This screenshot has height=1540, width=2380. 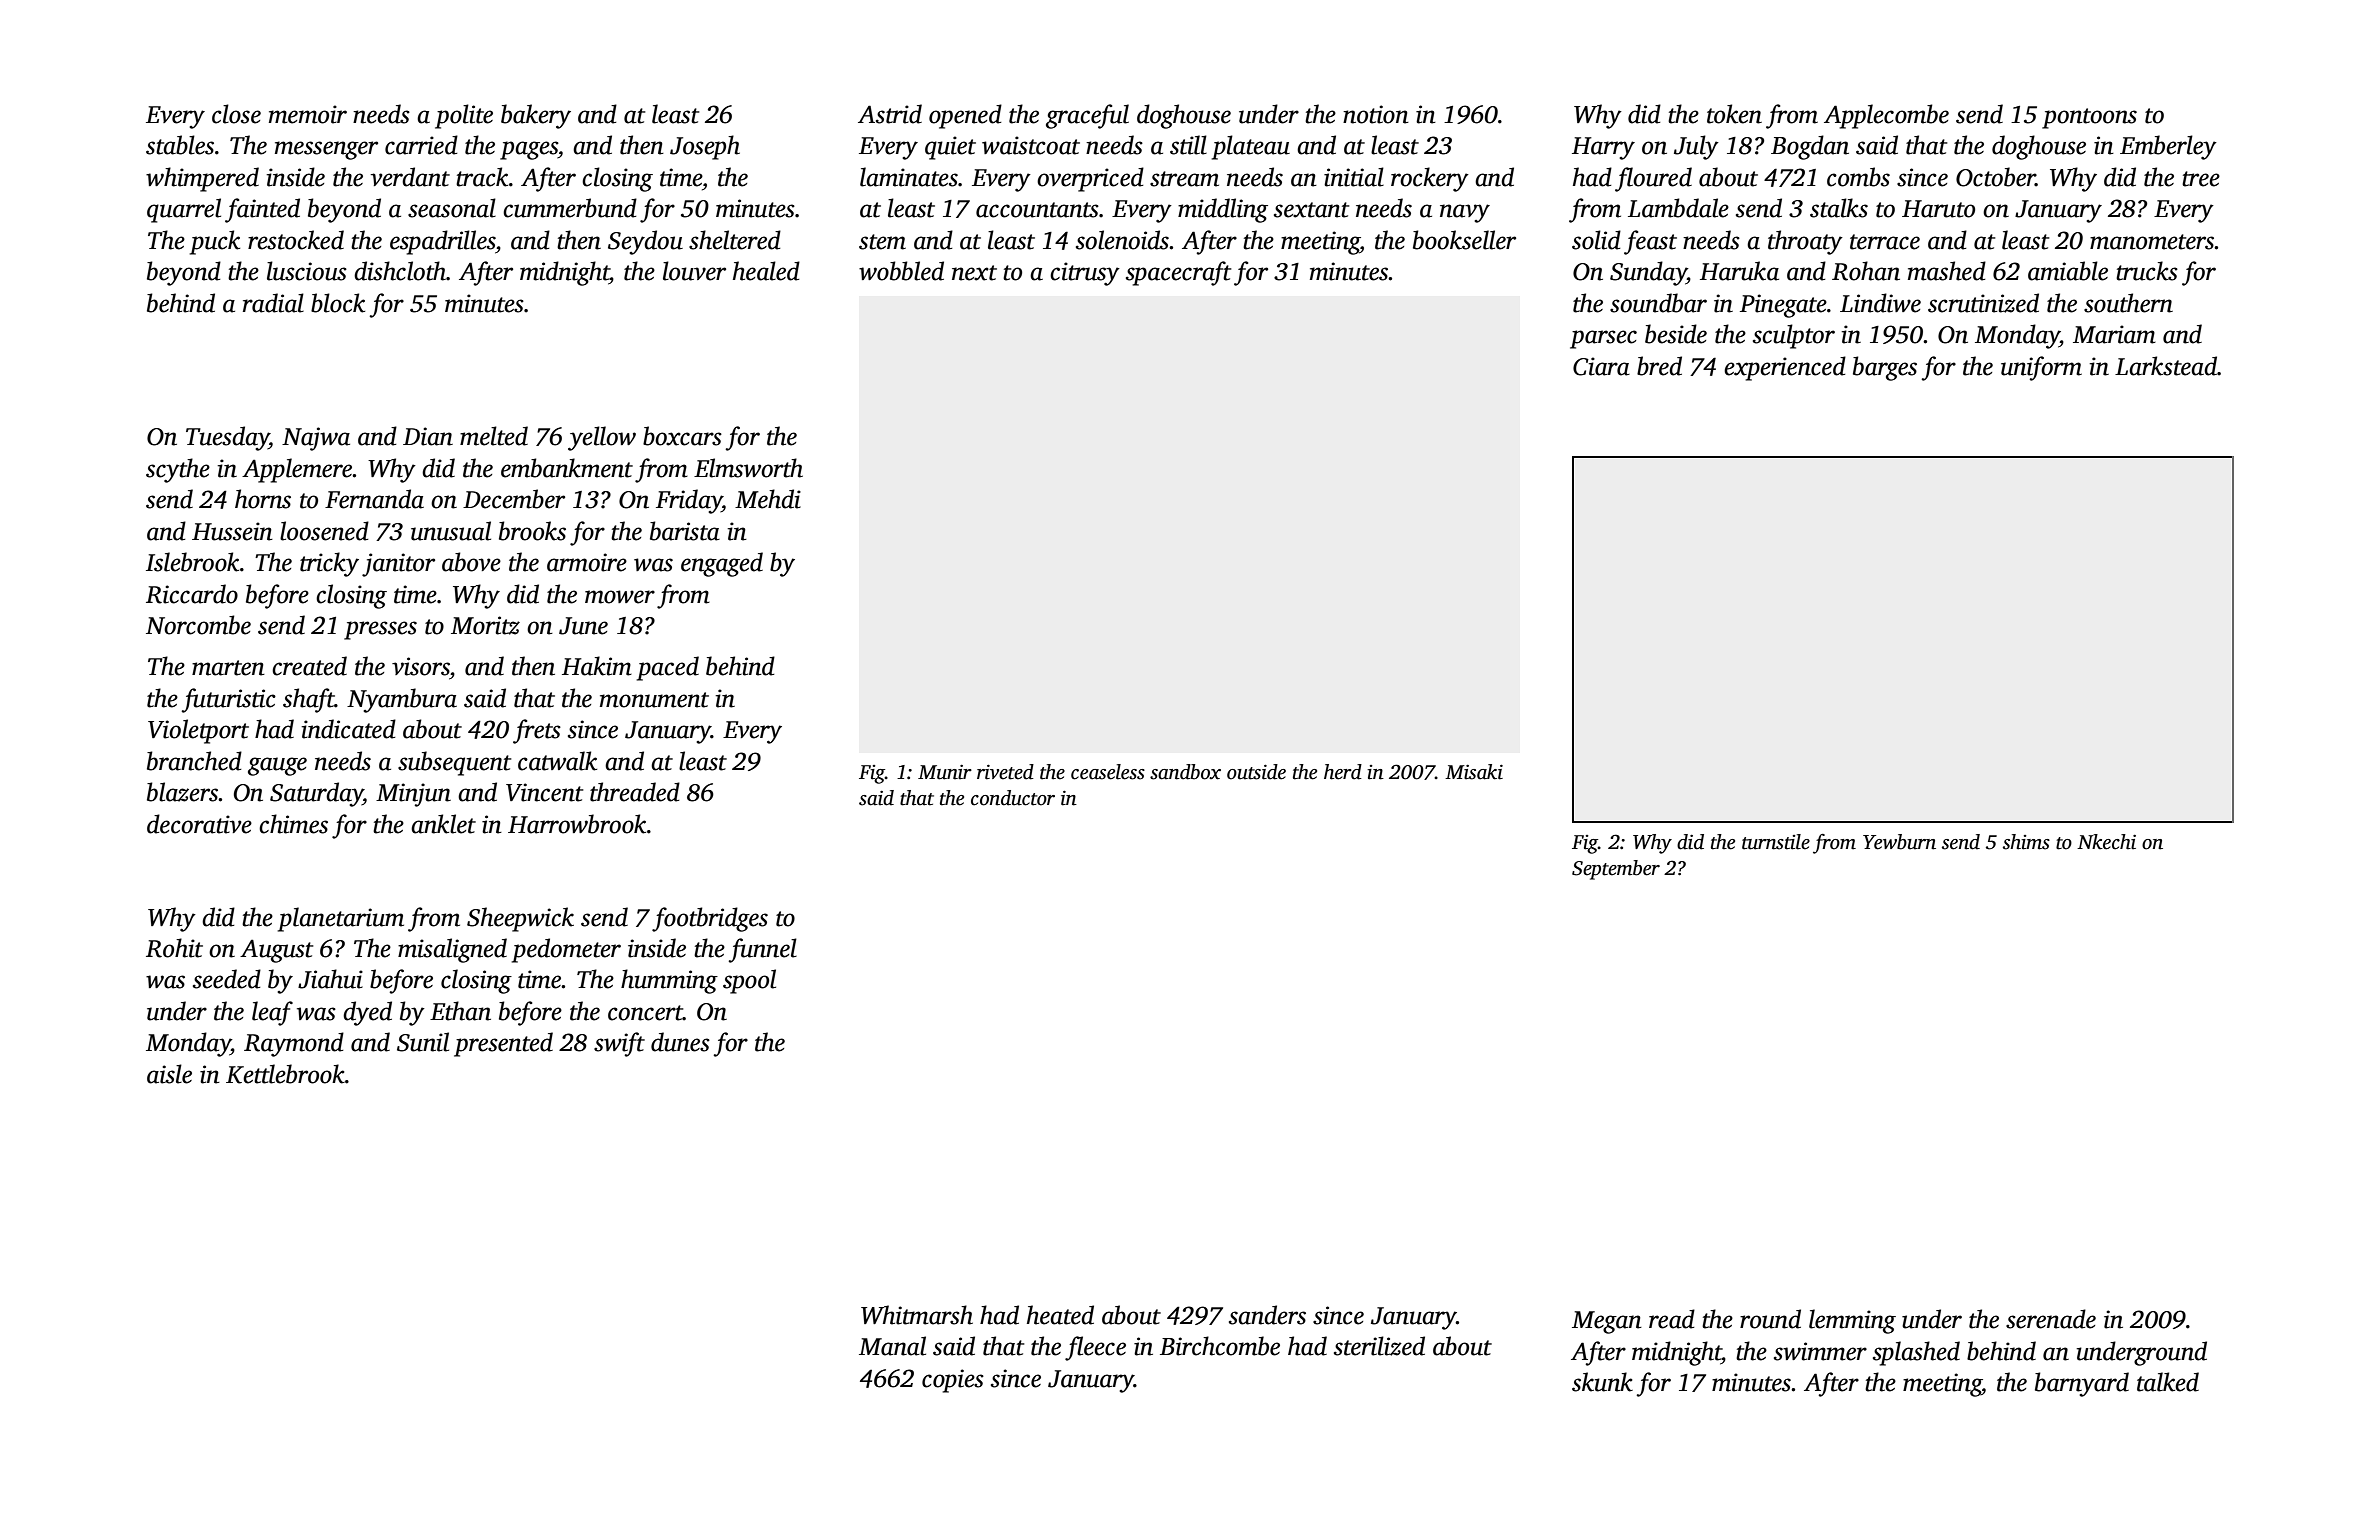 I want to click on close, so click(x=236, y=114).
